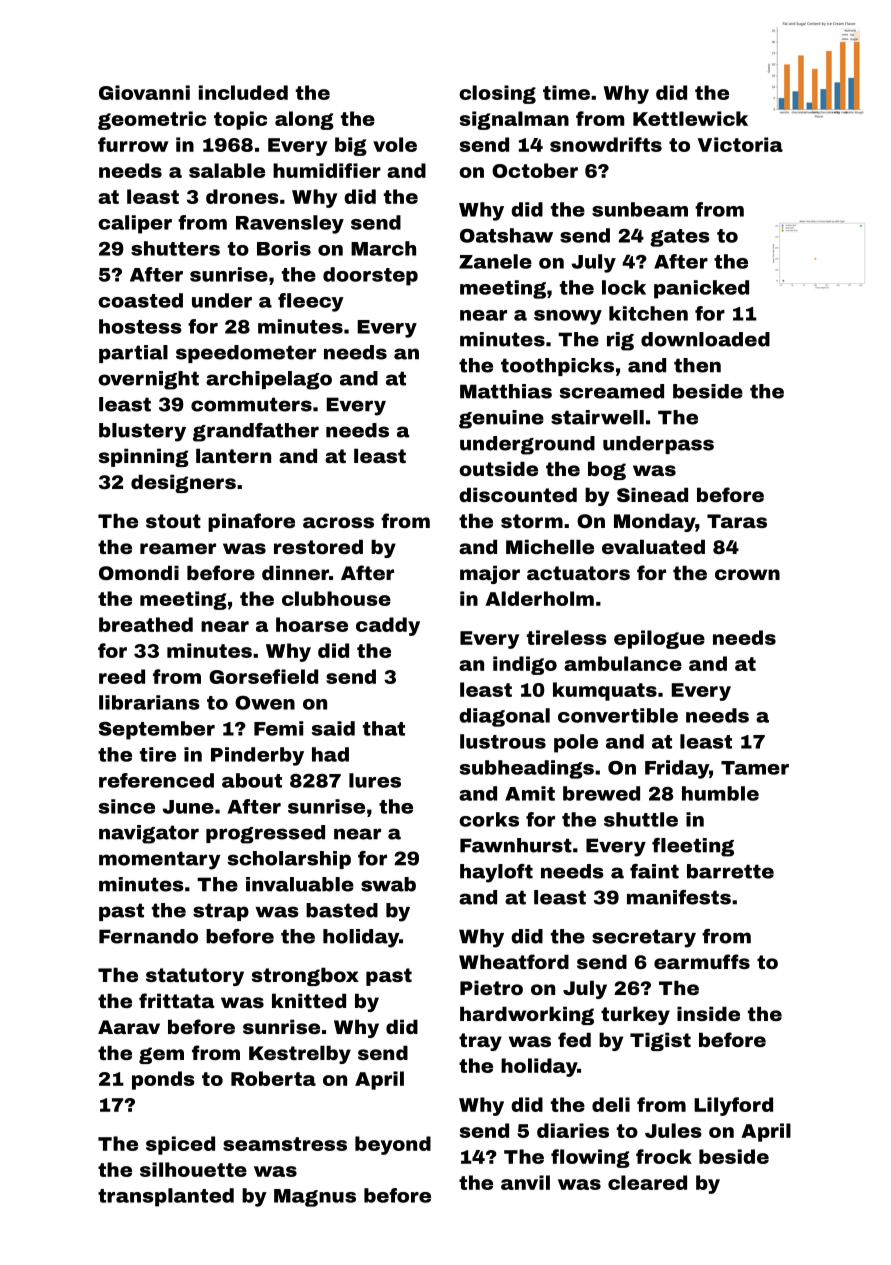  What do you see at coordinates (653, 546) in the screenshot?
I see `evaluated` at bounding box center [653, 546].
